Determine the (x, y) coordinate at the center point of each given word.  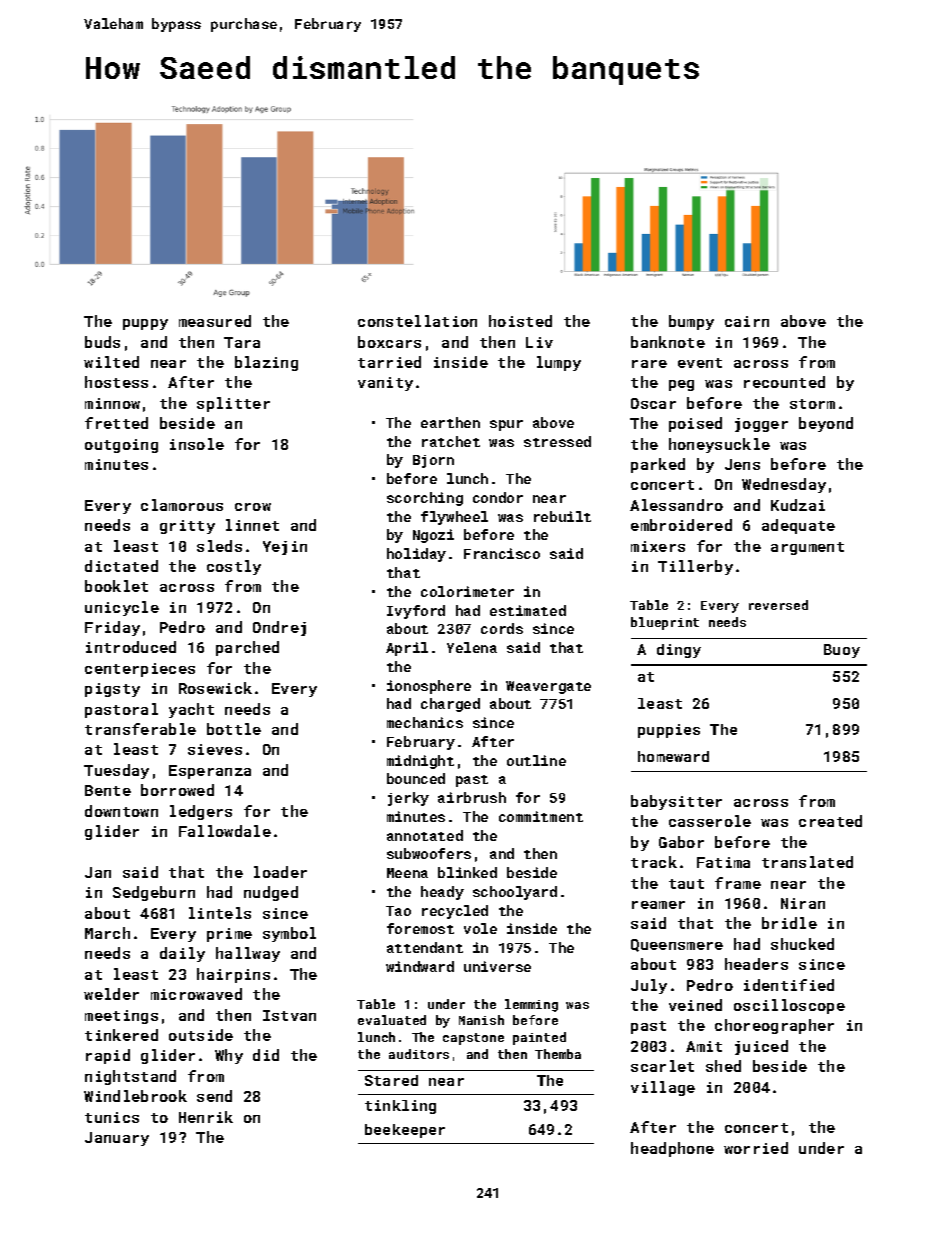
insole (197, 444)
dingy (679, 651)
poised (695, 424)
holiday (416, 555)
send (214, 1096)
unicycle (122, 608)
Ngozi (433, 536)
